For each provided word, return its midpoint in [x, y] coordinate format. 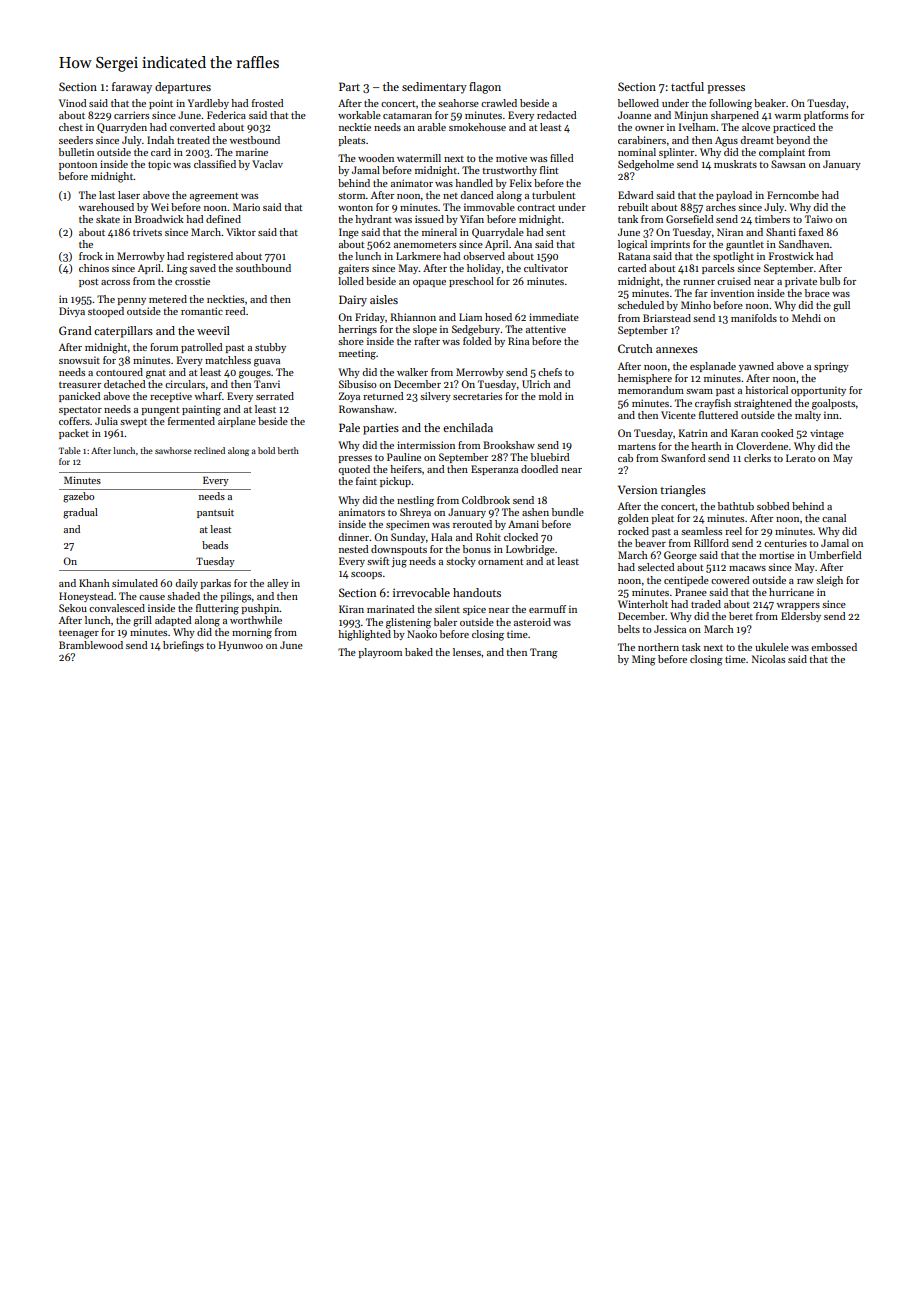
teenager [79, 634]
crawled [499, 103]
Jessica [670, 629]
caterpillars [123, 332]
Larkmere [418, 256]
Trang [544, 653]
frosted [268, 103]
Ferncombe [793, 195]
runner [699, 282]
